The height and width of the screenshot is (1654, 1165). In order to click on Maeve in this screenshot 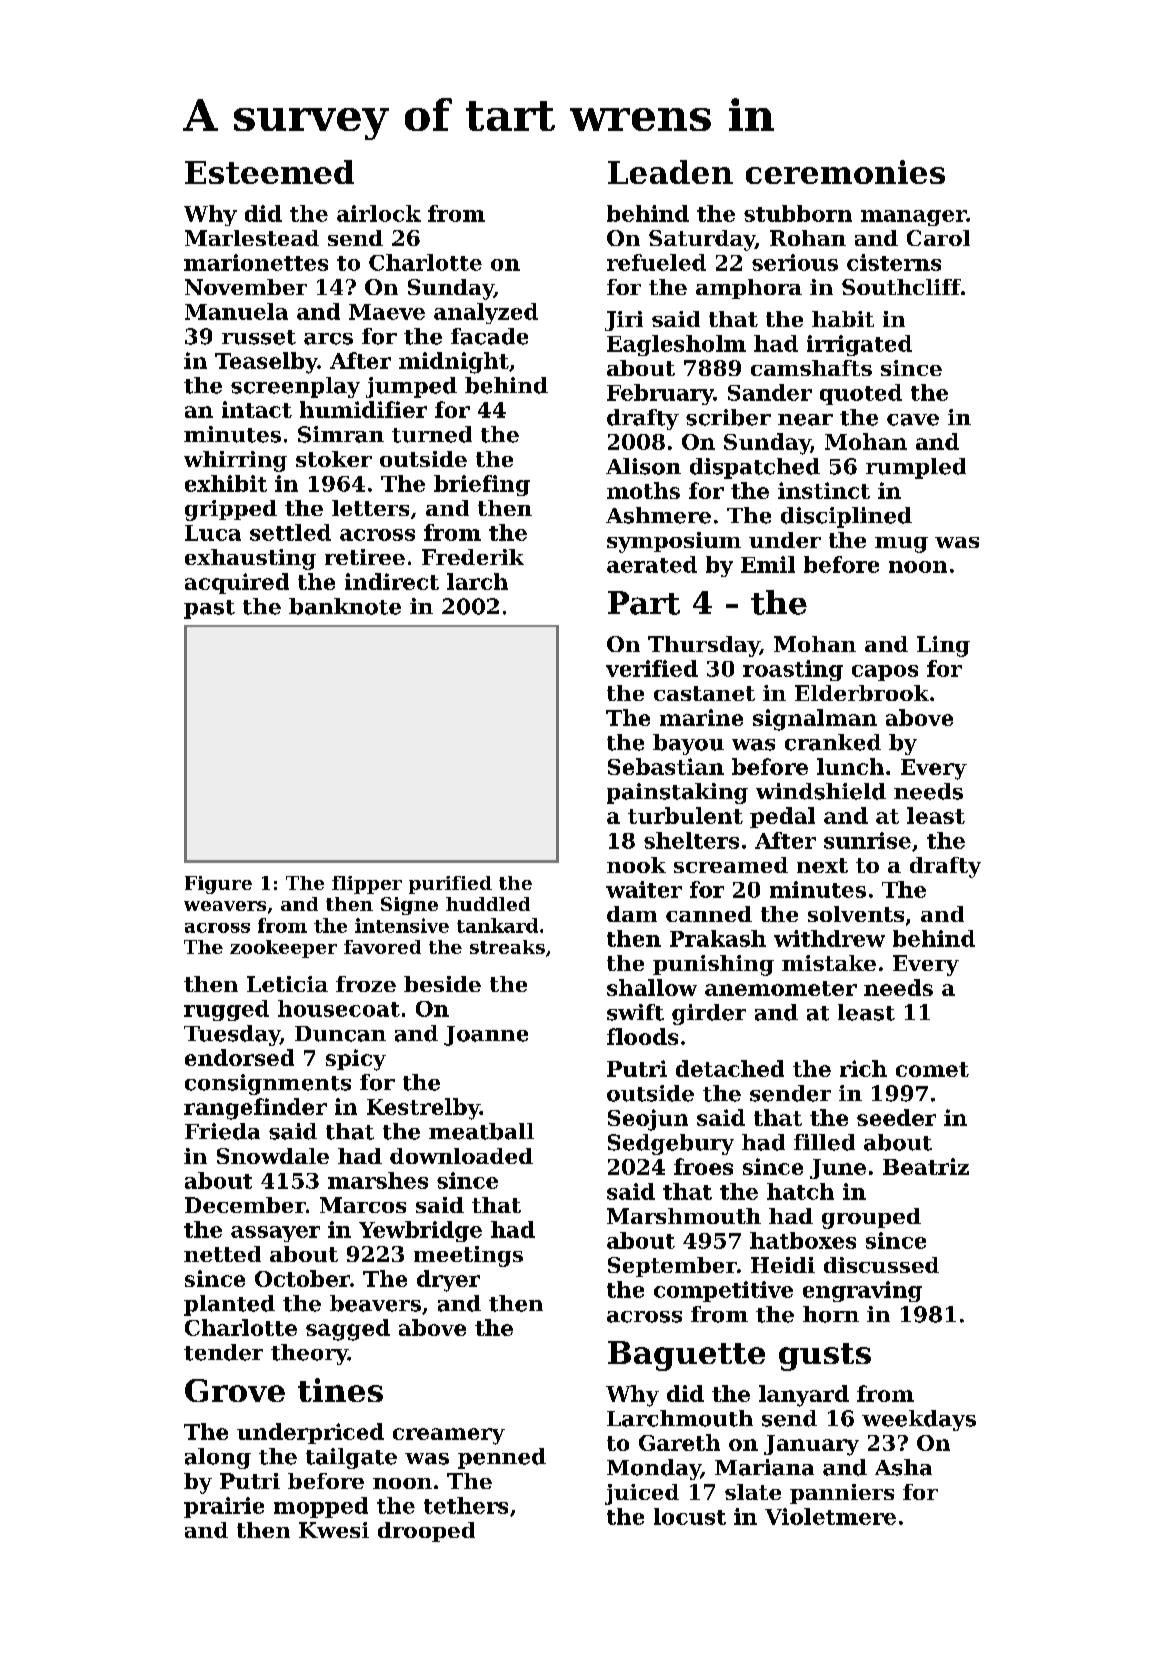, I will do `click(387, 312)`.
